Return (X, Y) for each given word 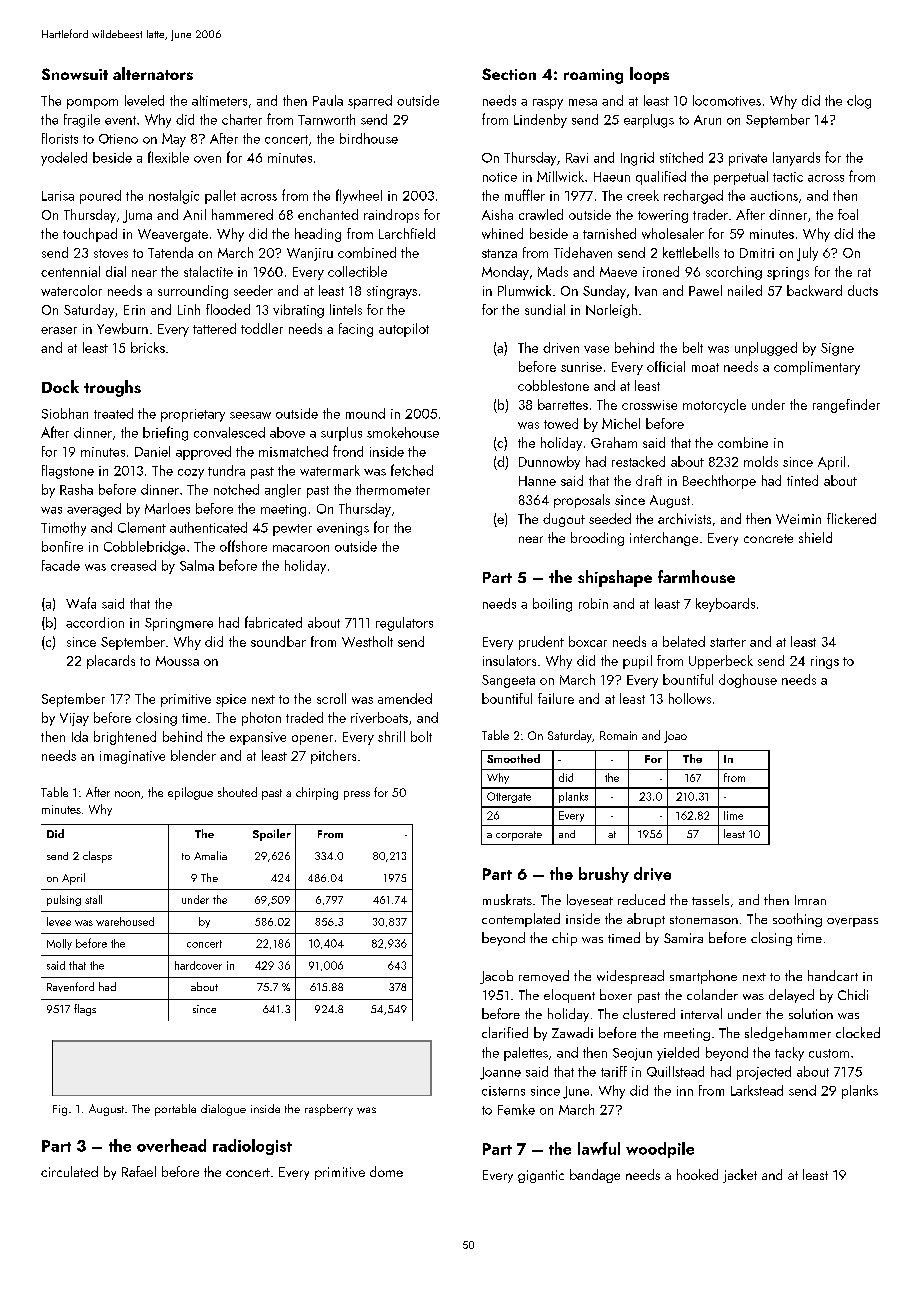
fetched (412, 470)
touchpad (90, 235)
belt (693, 347)
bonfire (62, 546)
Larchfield (407, 233)
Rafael (139, 1171)
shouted (237, 792)
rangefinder (846, 406)
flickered (851, 518)
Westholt (367, 641)
